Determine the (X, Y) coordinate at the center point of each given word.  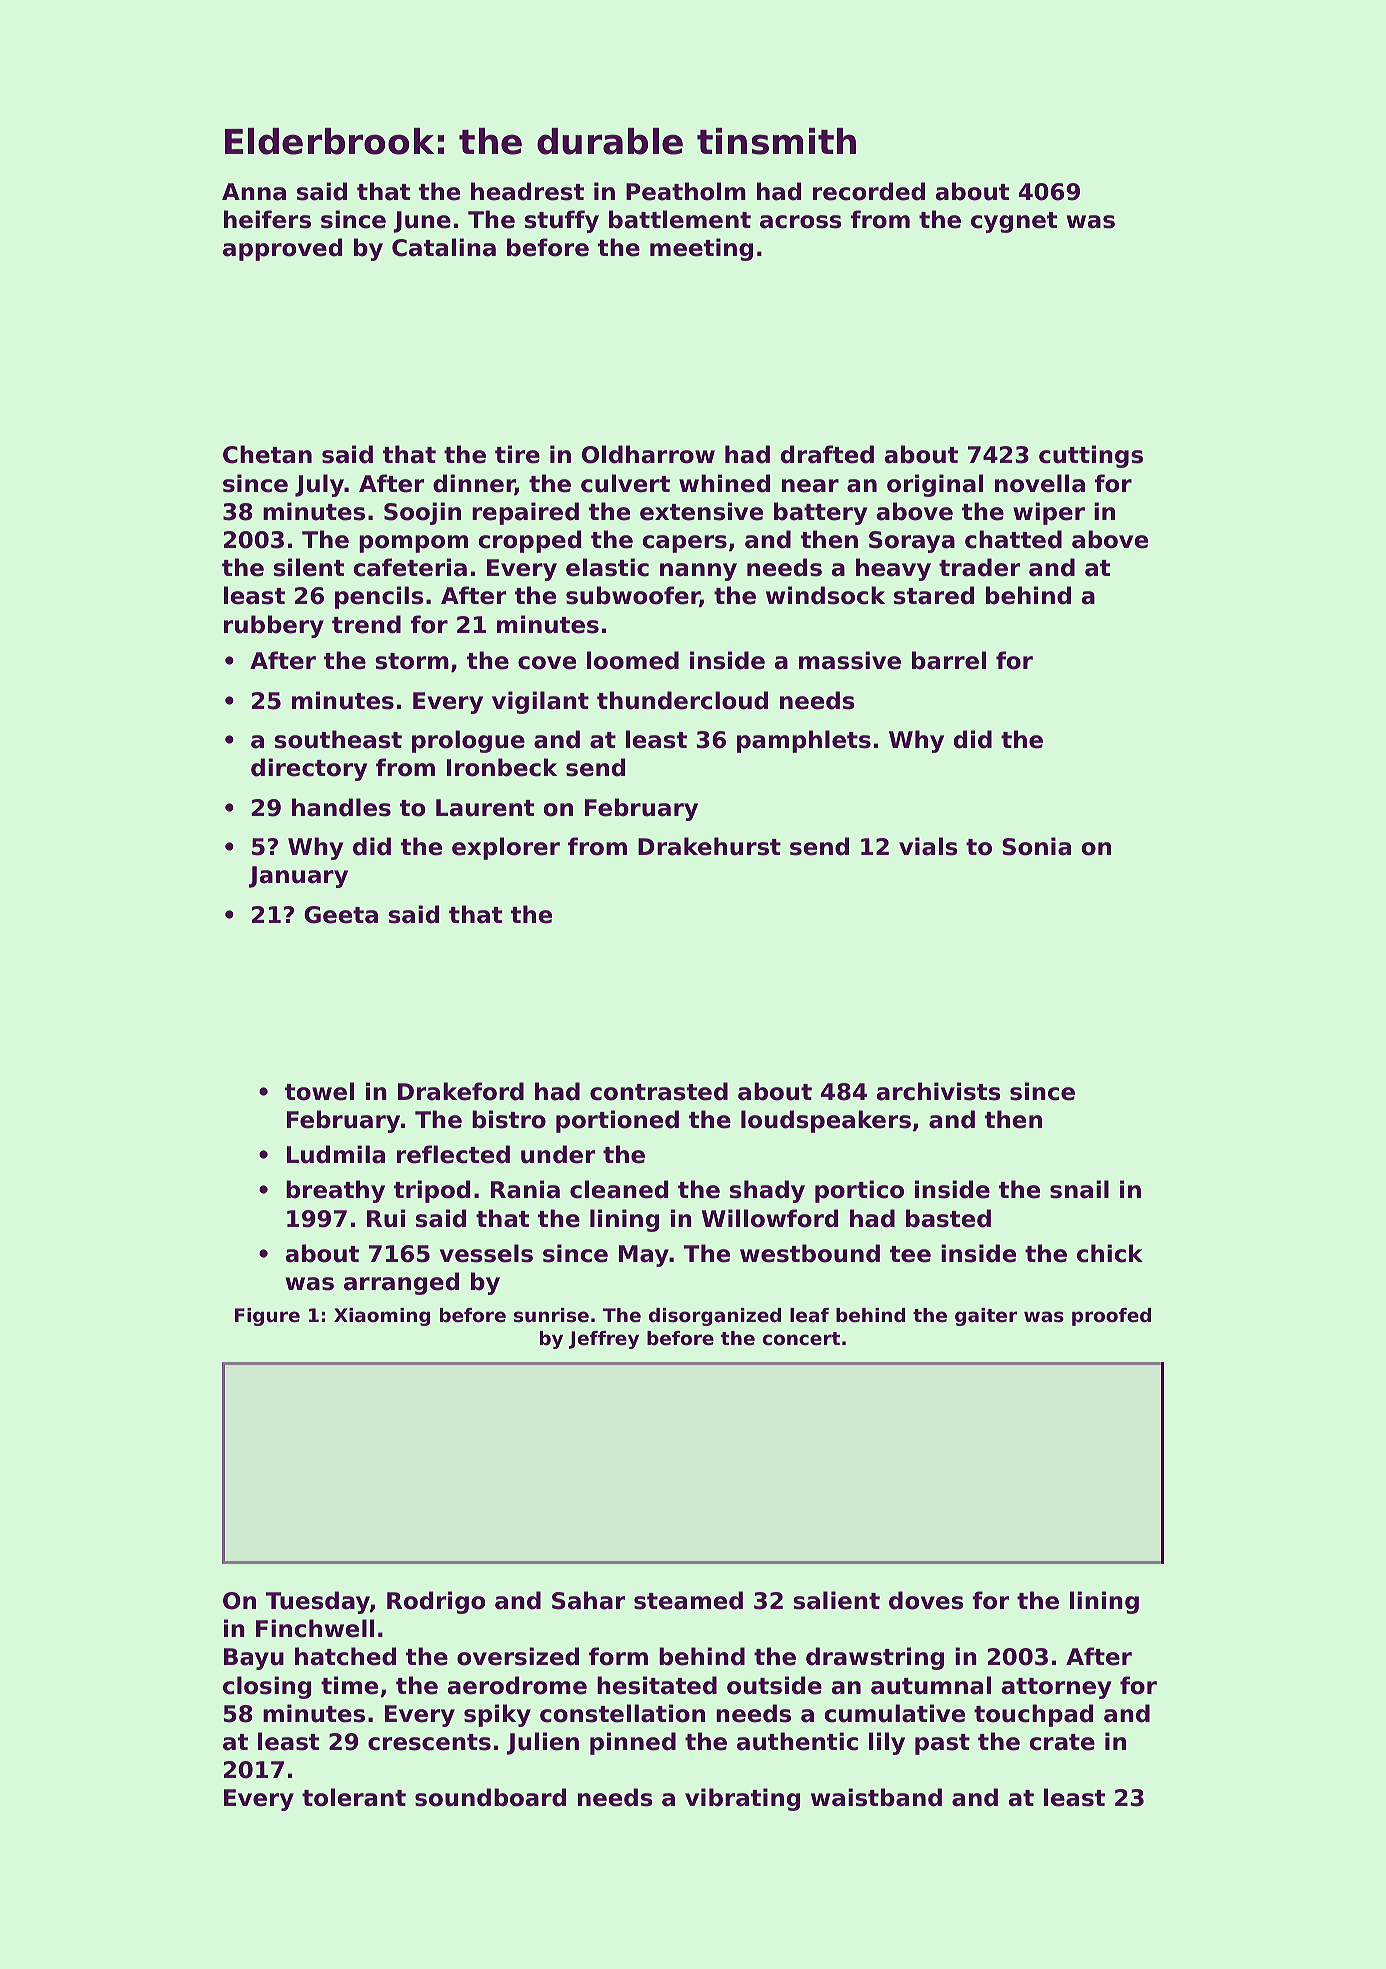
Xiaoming (382, 1317)
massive (850, 660)
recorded (869, 191)
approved (282, 249)
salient (836, 1600)
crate (1062, 1742)
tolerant (354, 1797)
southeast (338, 739)
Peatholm (686, 191)
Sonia (1036, 846)
